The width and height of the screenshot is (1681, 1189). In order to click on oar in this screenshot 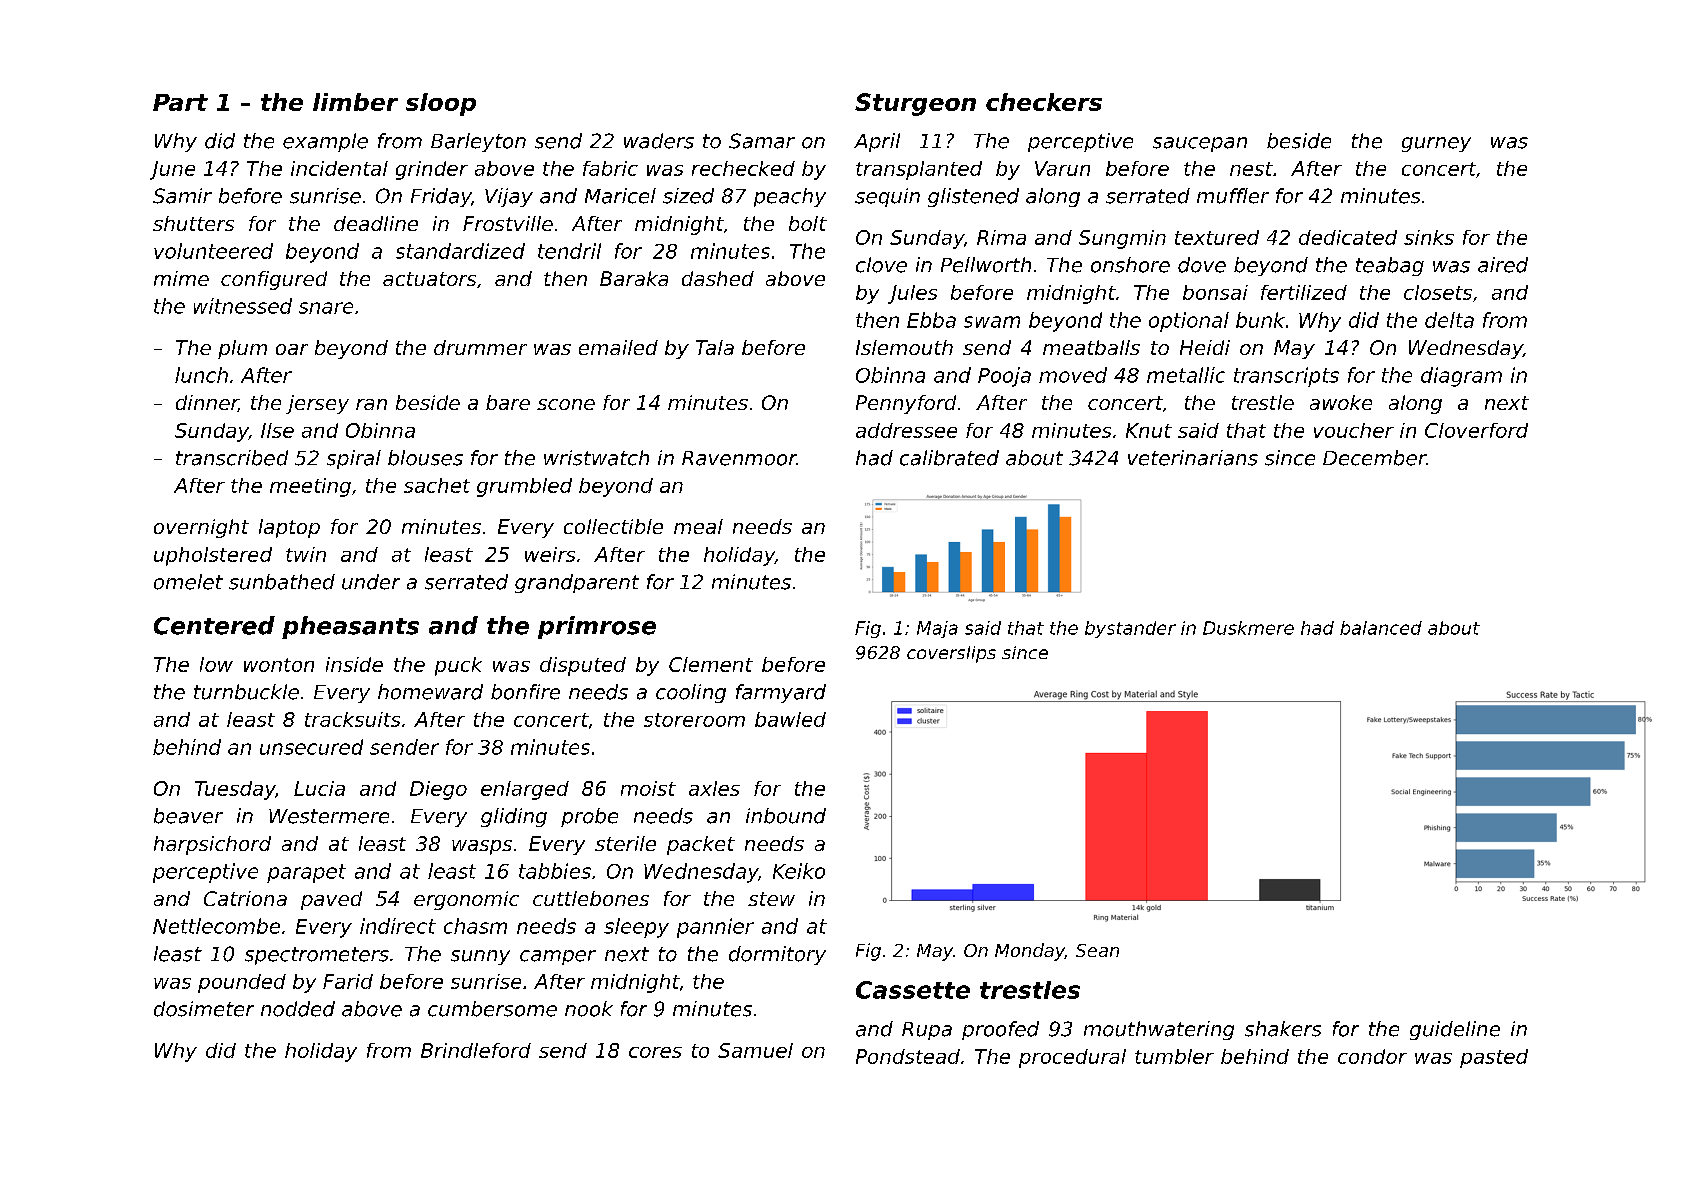, I will do `click(292, 349)`.
